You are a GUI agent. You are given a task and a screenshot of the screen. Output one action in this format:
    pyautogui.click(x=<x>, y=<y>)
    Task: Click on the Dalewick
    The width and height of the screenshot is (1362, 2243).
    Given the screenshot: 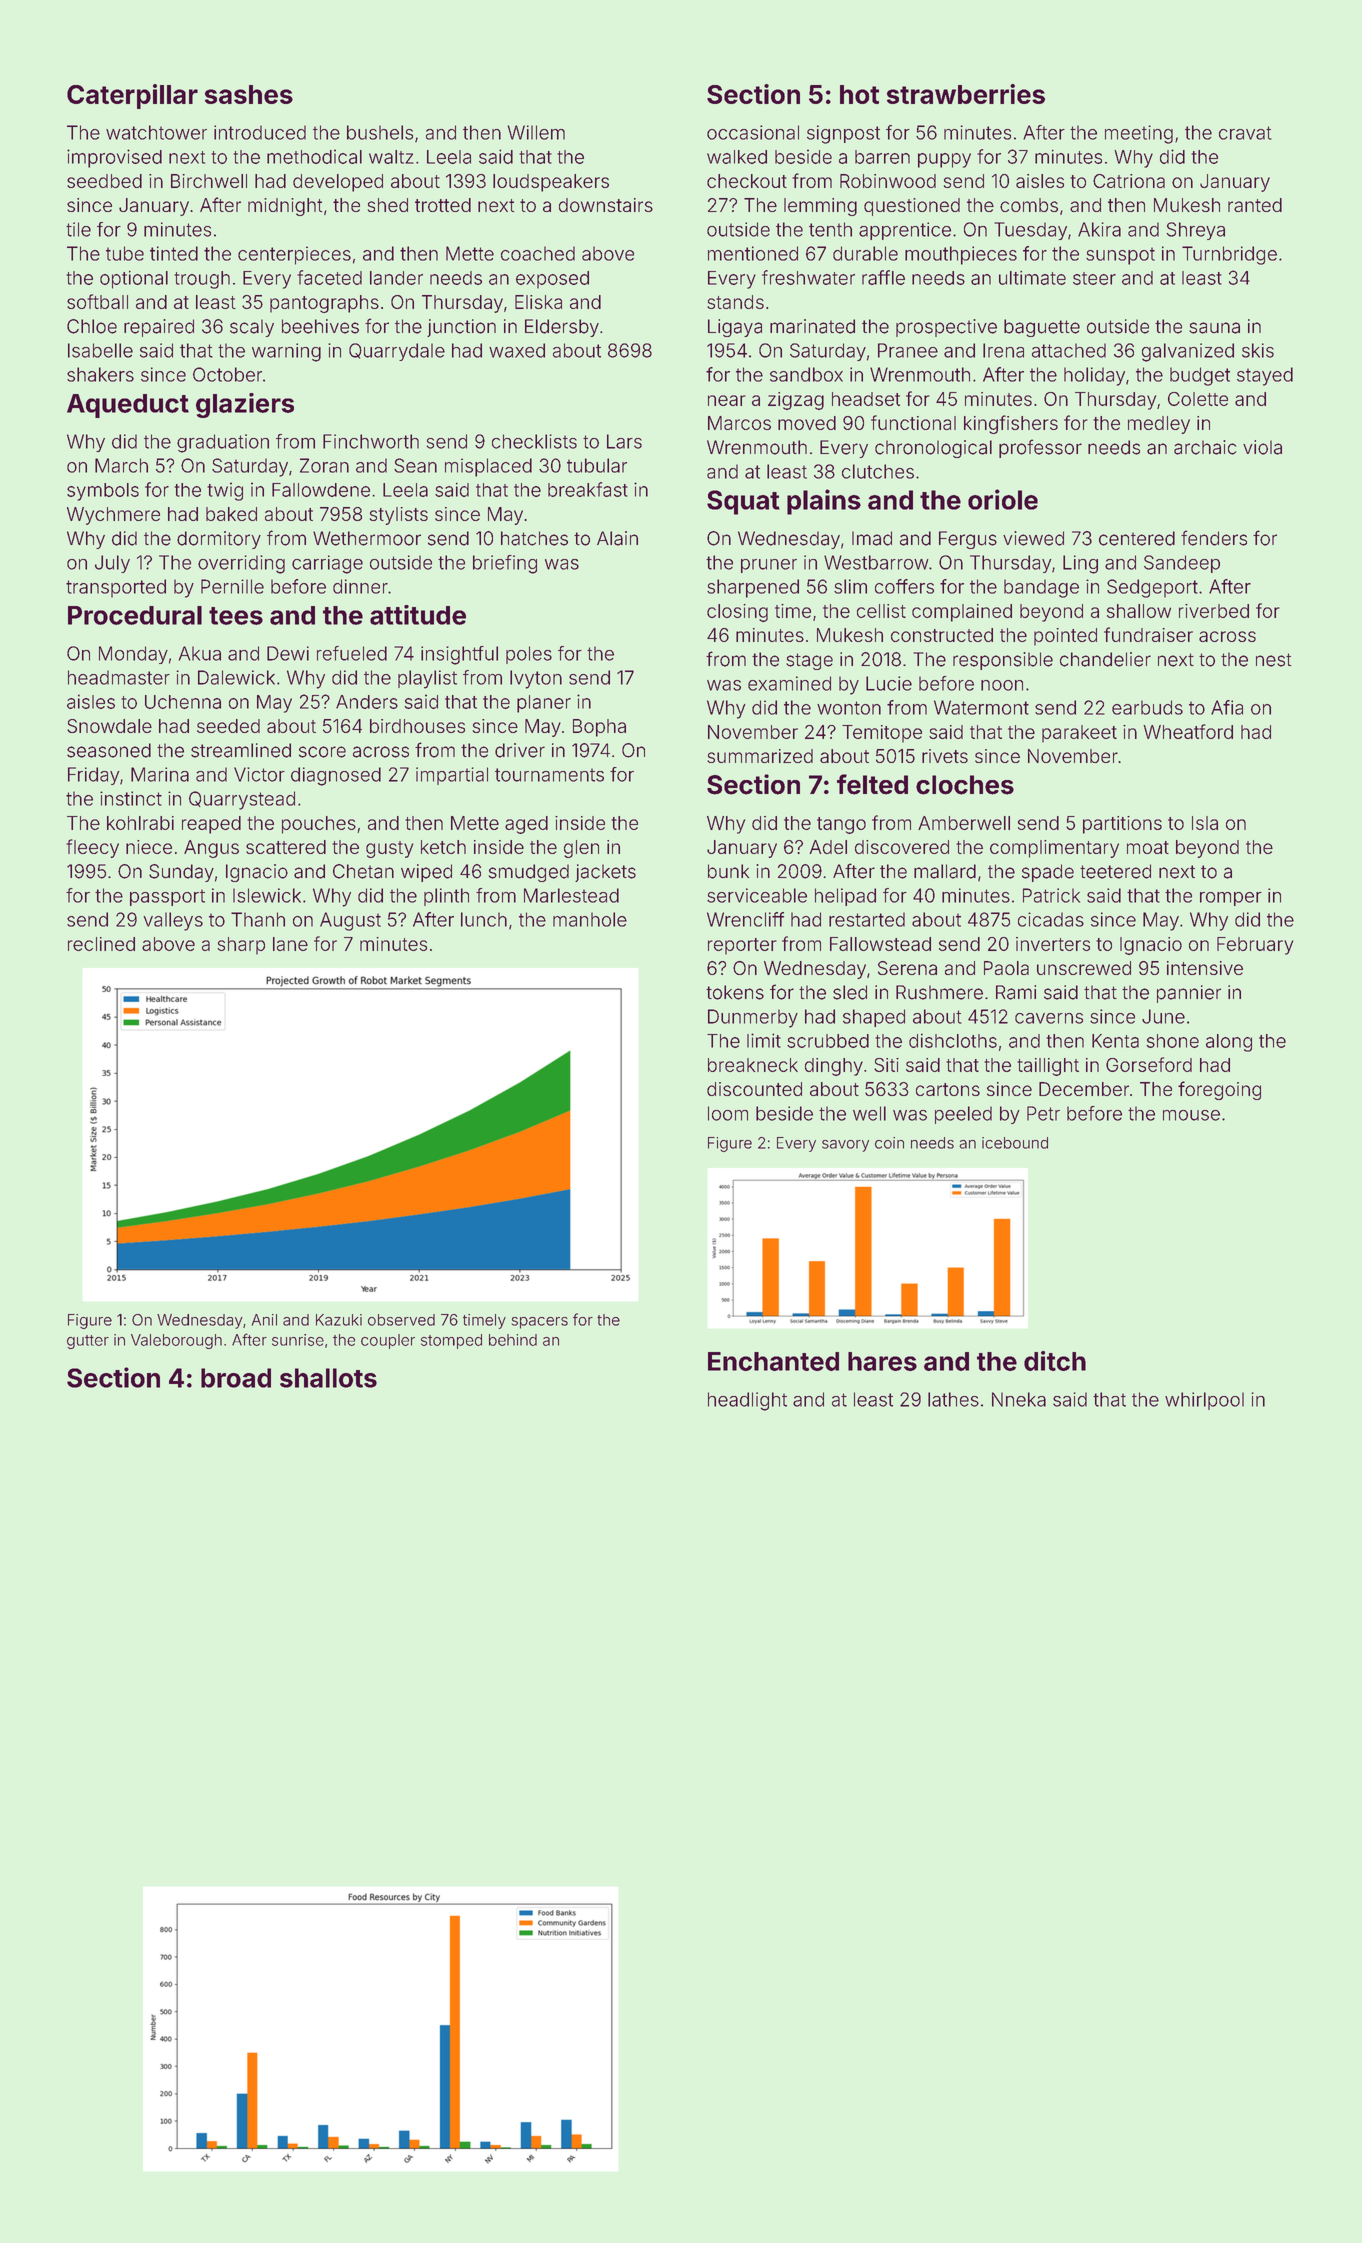 What is the action you would take?
    pyautogui.click(x=236, y=677)
